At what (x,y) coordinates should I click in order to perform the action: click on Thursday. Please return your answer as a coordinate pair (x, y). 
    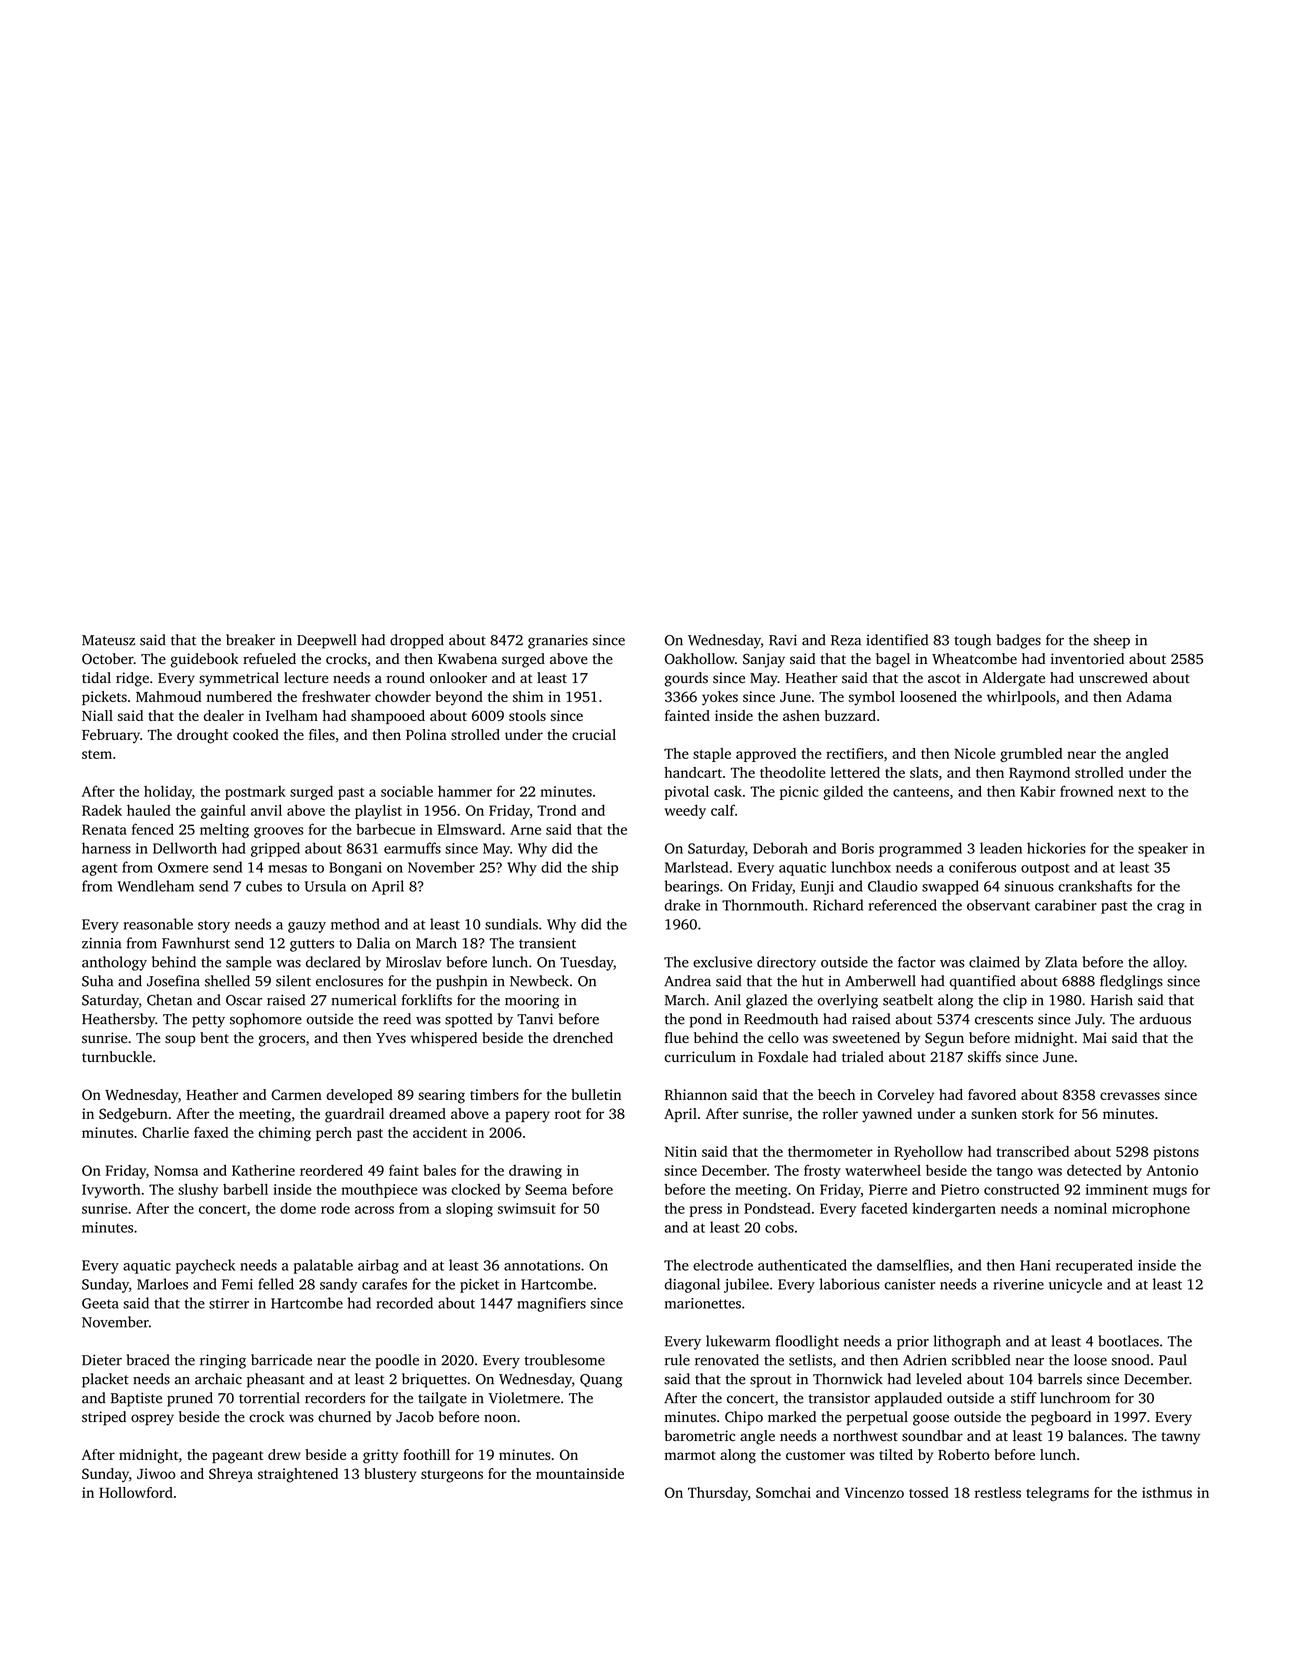
    Looking at the image, I should click on (718, 1494).
